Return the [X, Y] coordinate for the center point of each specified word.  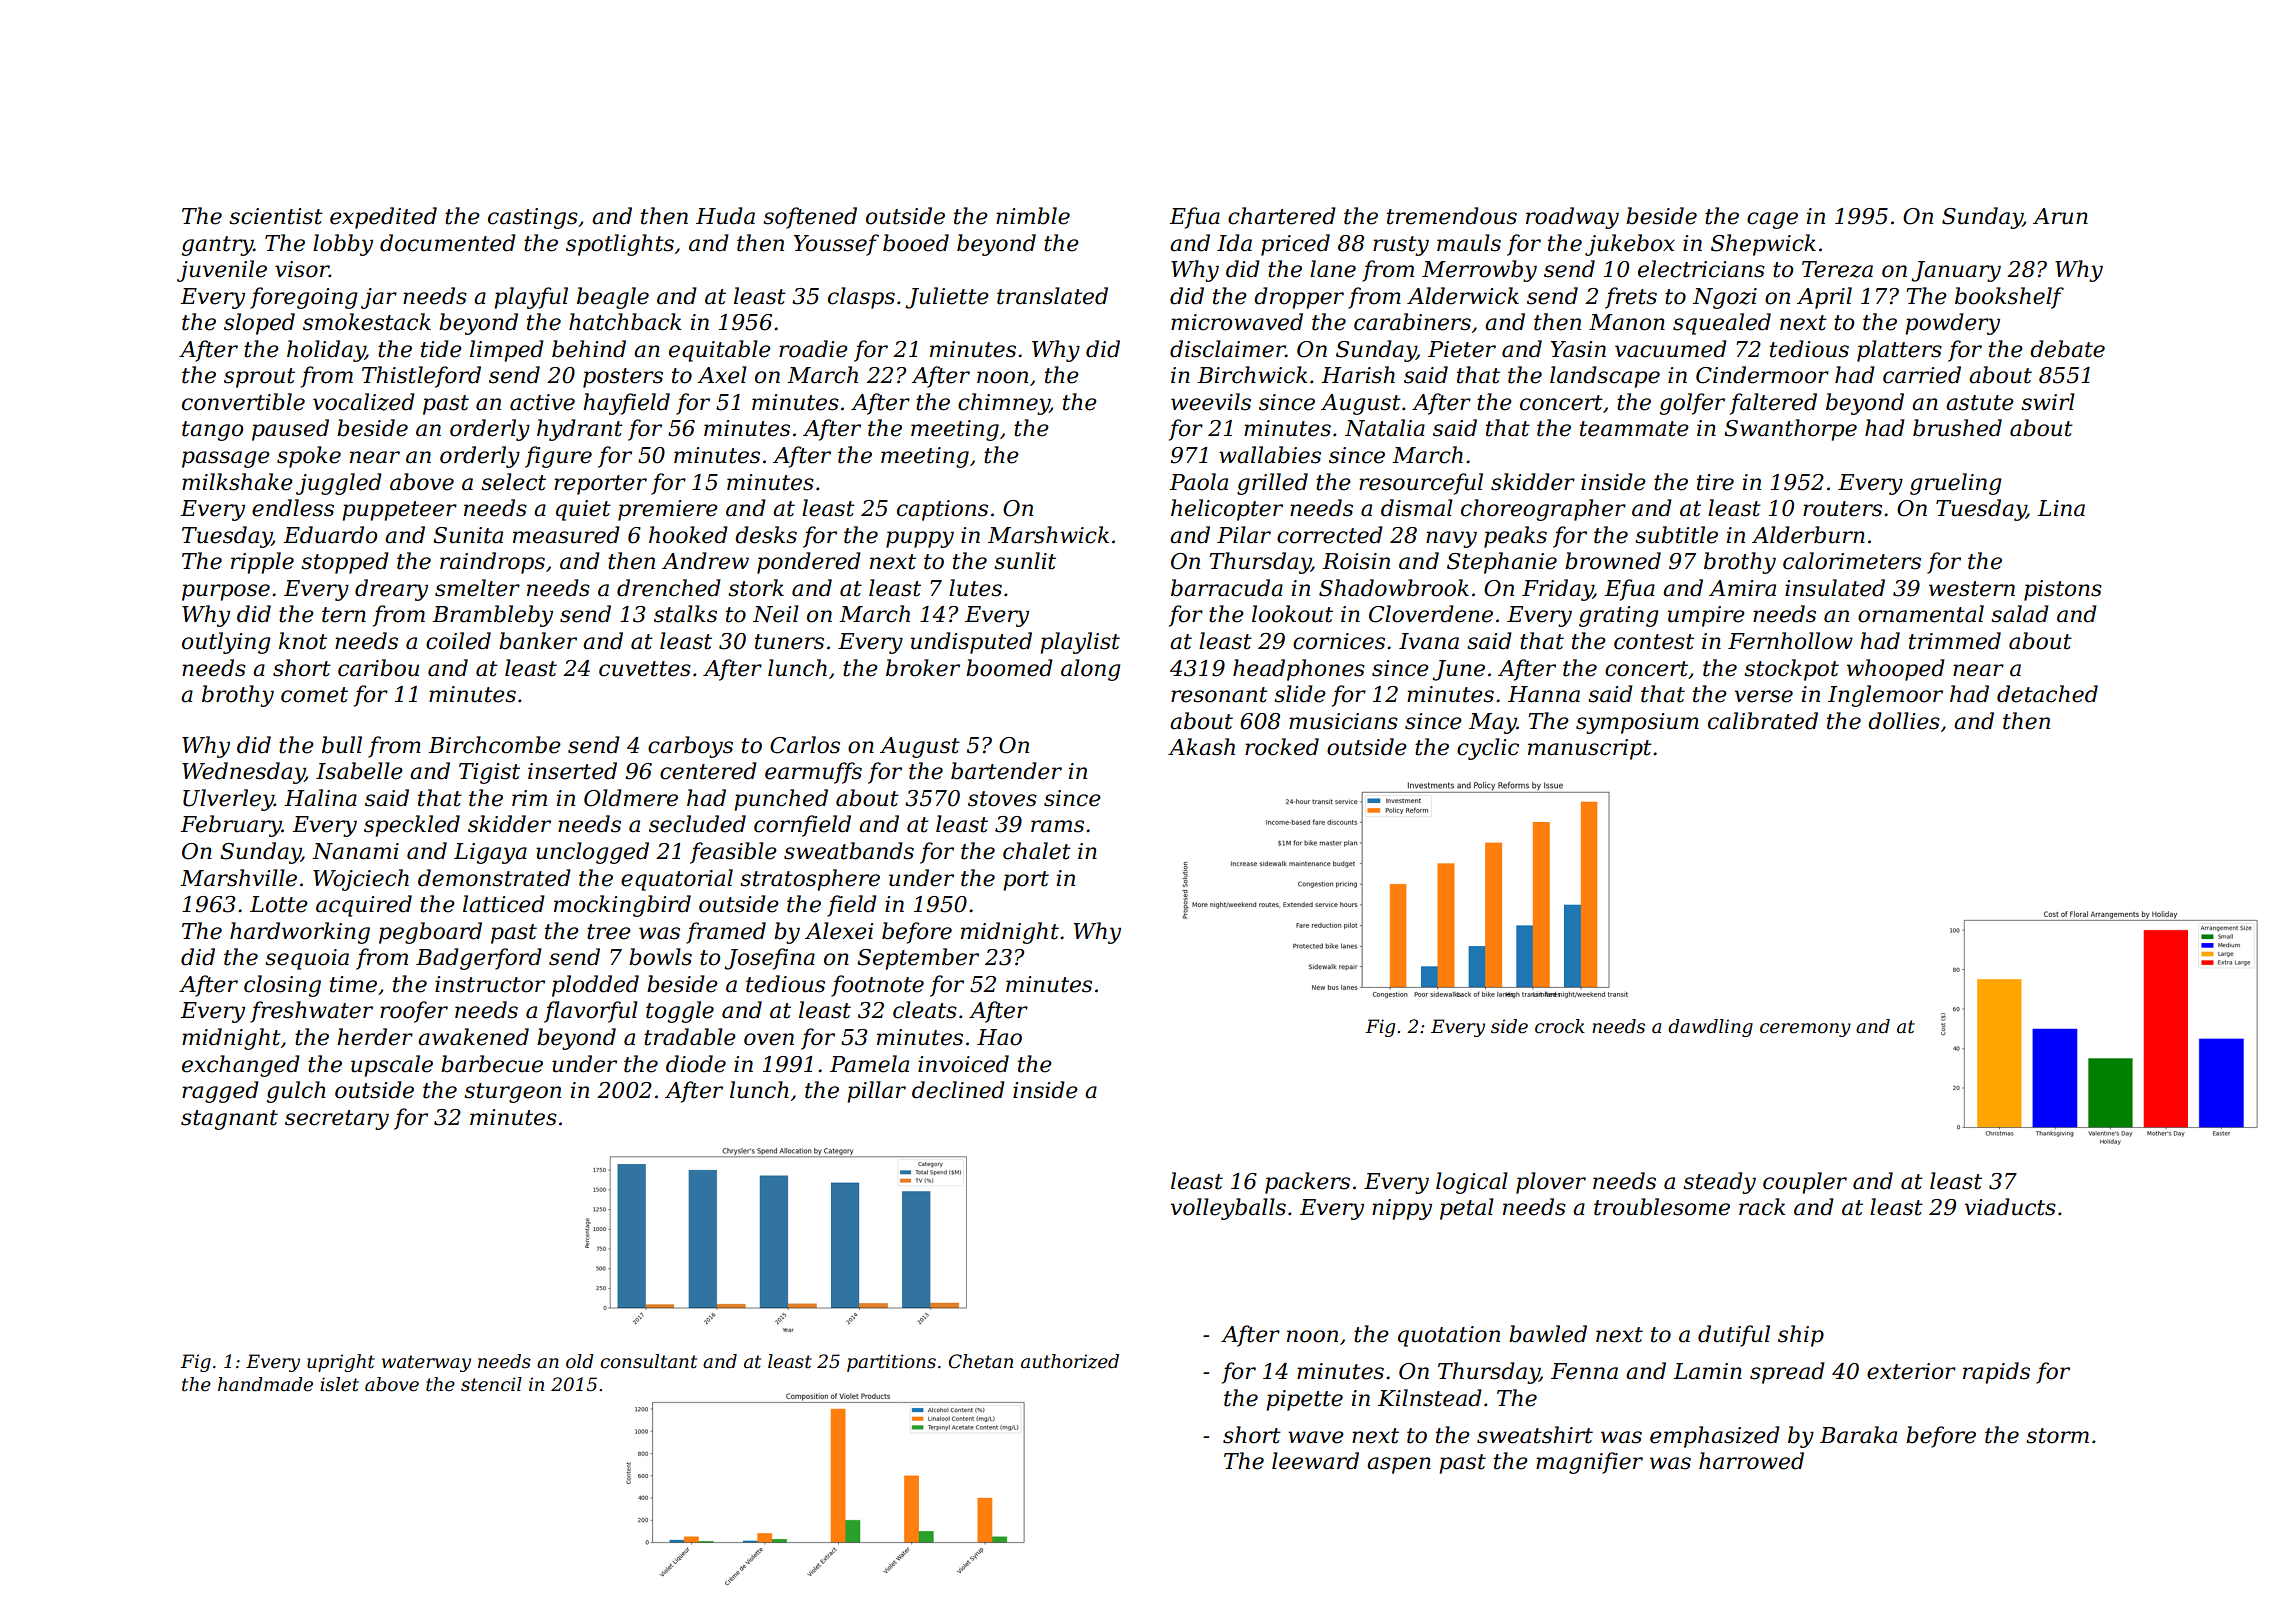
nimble [1033, 216]
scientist [276, 216]
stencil [491, 1384]
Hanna [1544, 694]
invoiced [963, 1064]
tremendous [1452, 216]
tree [609, 932]
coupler [1805, 1183]
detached [2047, 694]
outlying [226, 643]
